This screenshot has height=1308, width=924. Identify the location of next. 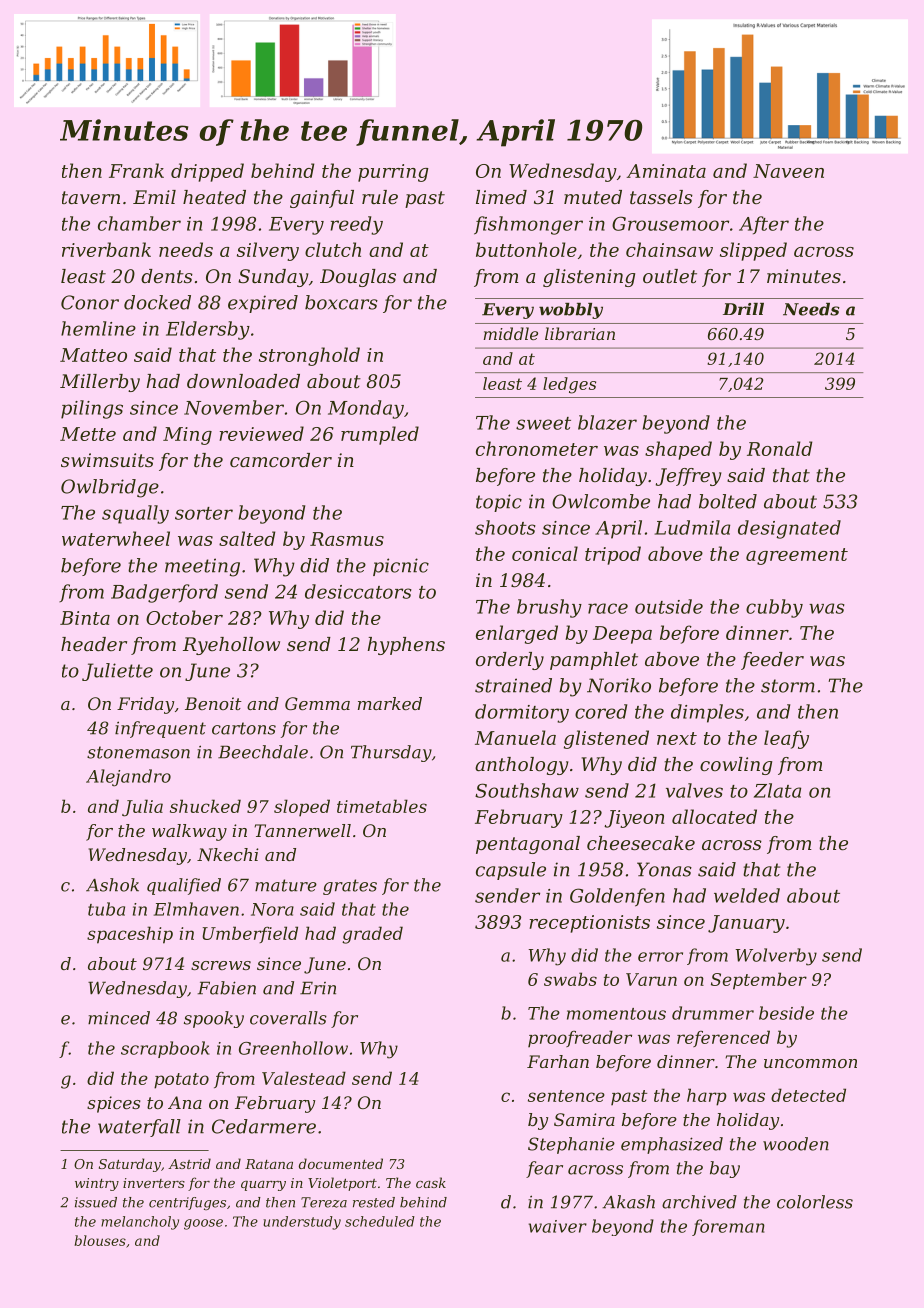
(677, 738).
